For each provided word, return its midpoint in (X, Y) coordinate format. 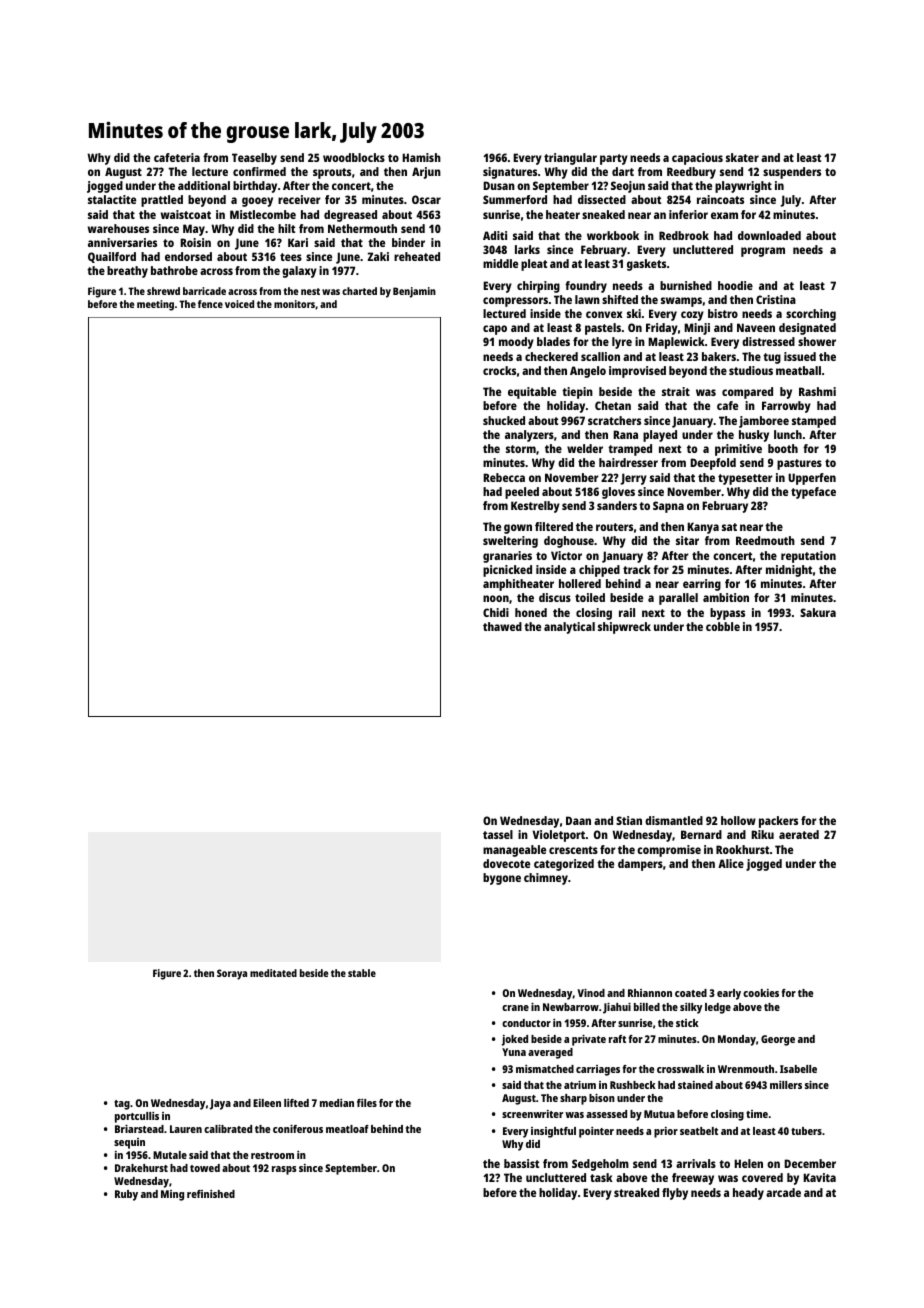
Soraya (232, 974)
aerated (799, 834)
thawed (502, 626)
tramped (630, 450)
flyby (675, 1194)
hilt (286, 228)
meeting (155, 305)
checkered (551, 356)
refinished (211, 1194)
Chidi (496, 612)
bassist (521, 1163)
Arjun (426, 173)
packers (778, 822)
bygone (502, 879)
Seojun (628, 187)
